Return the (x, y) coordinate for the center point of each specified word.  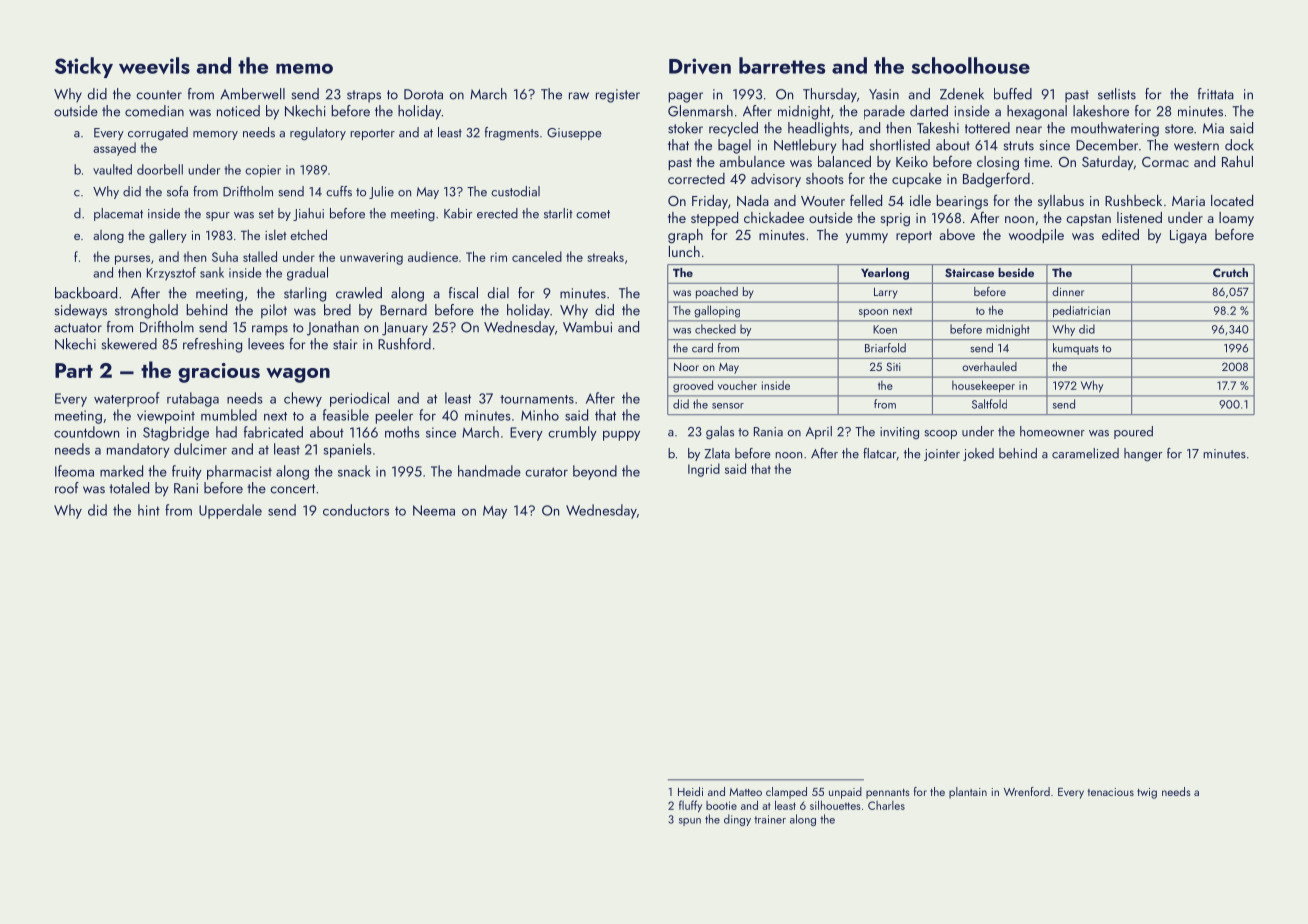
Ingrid (704, 470)
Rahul (1237, 161)
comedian (154, 111)
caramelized (1085, 453)
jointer (942, 455)
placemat (118, 214)
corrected (696, 178)
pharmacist (239, 472)
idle (920, 200)
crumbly (572, 433)
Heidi (690, 791)
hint (149, 510)
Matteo (746, 792)
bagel (734, 146)
